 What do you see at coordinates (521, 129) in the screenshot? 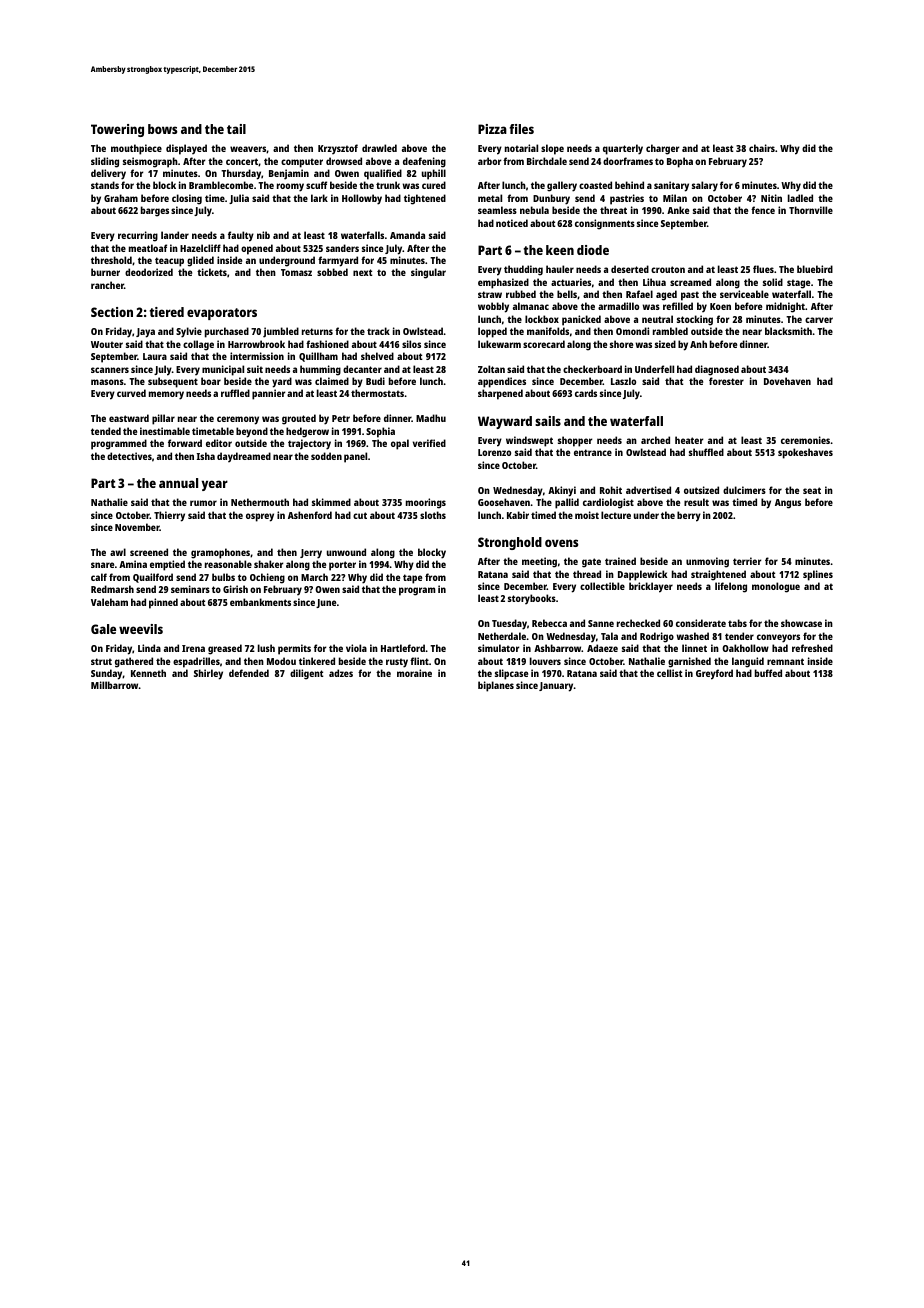
I see `files` at bounding box center [521, 129].
